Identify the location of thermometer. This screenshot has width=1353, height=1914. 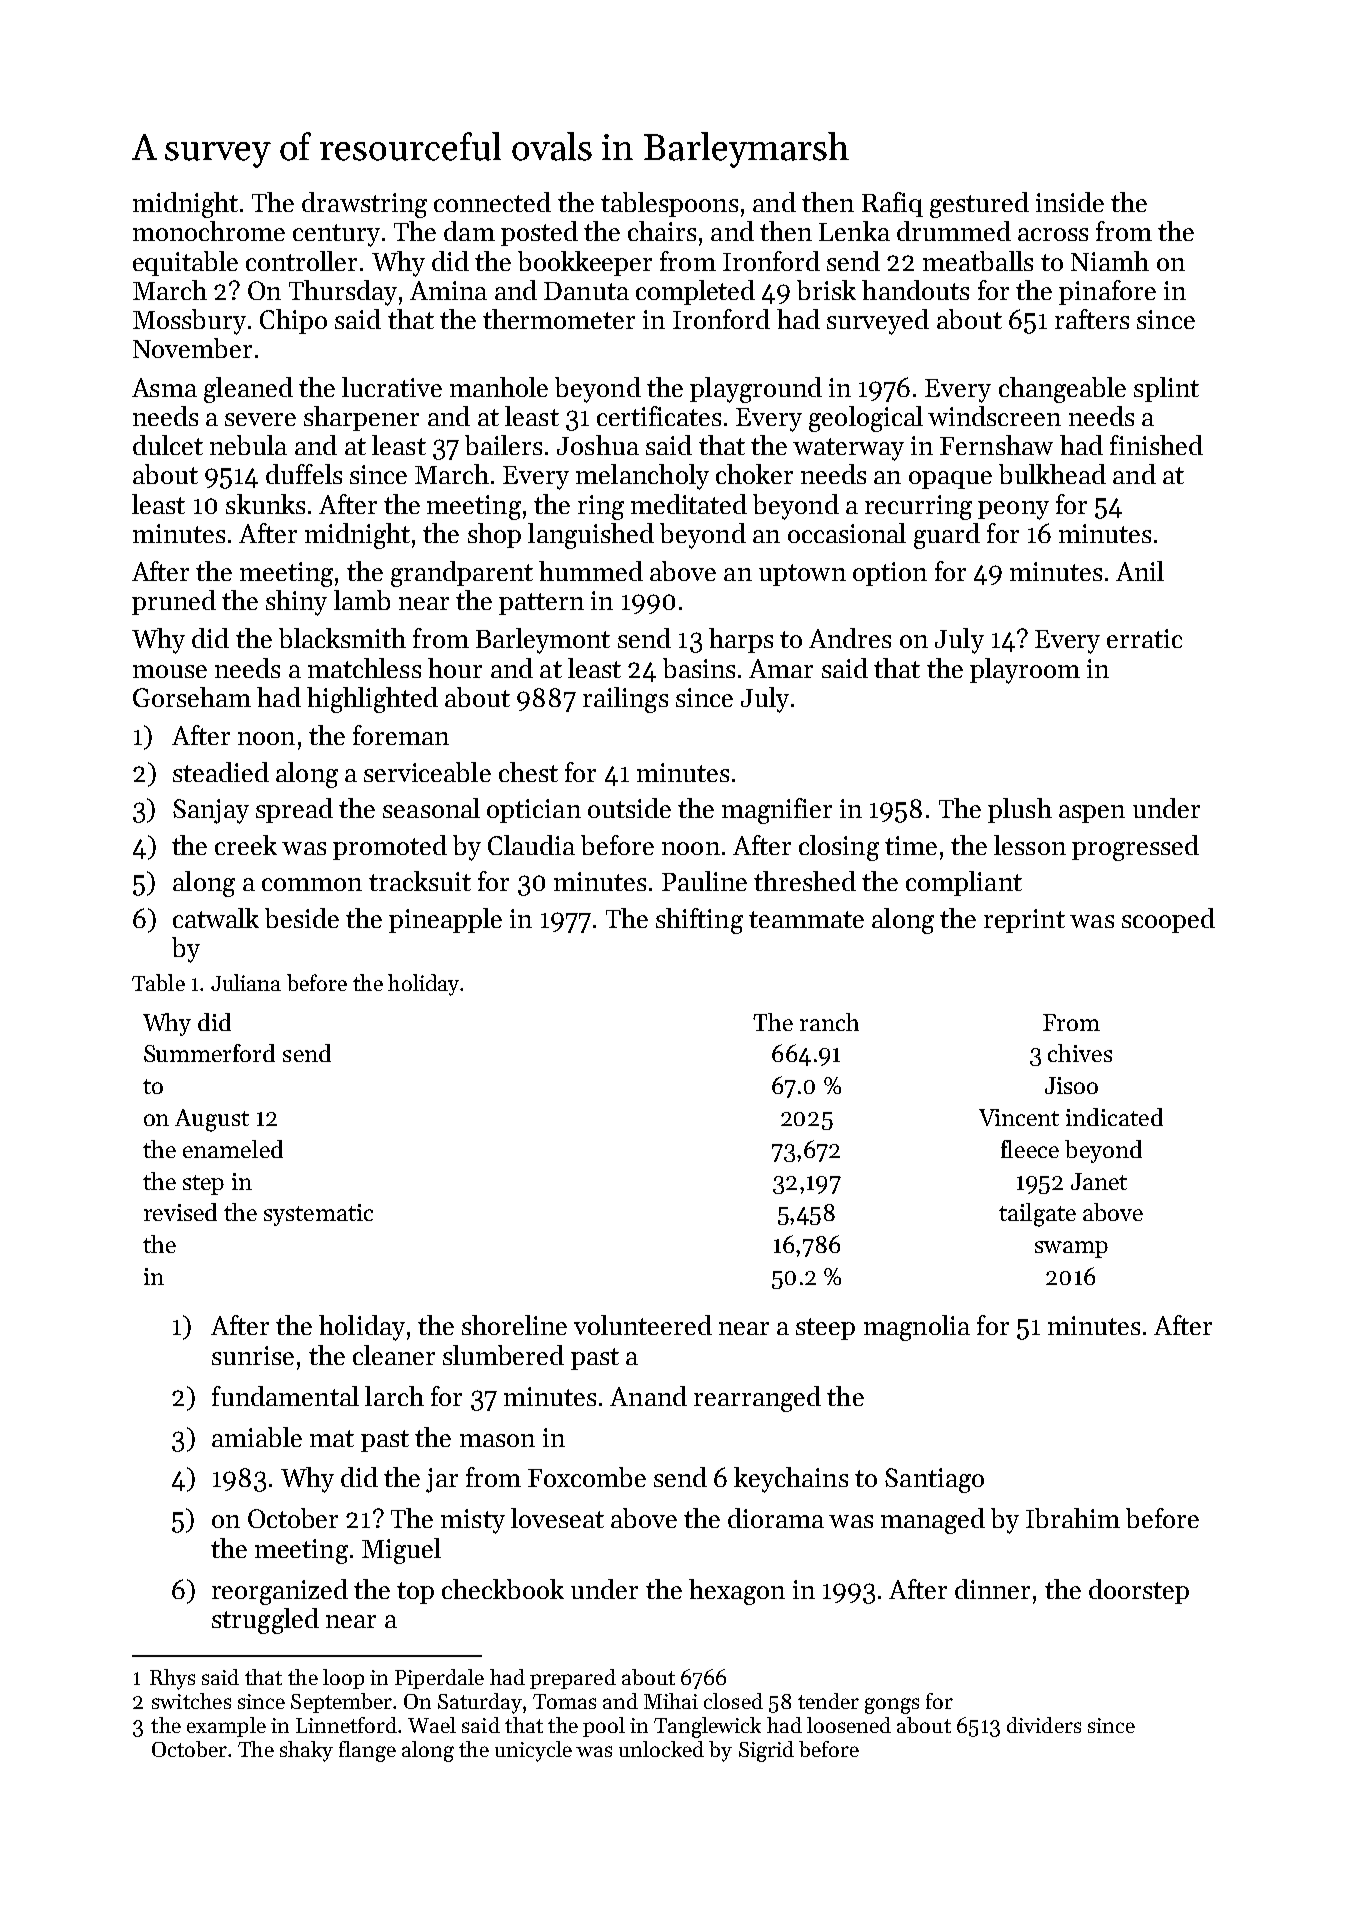
(559, 319).
